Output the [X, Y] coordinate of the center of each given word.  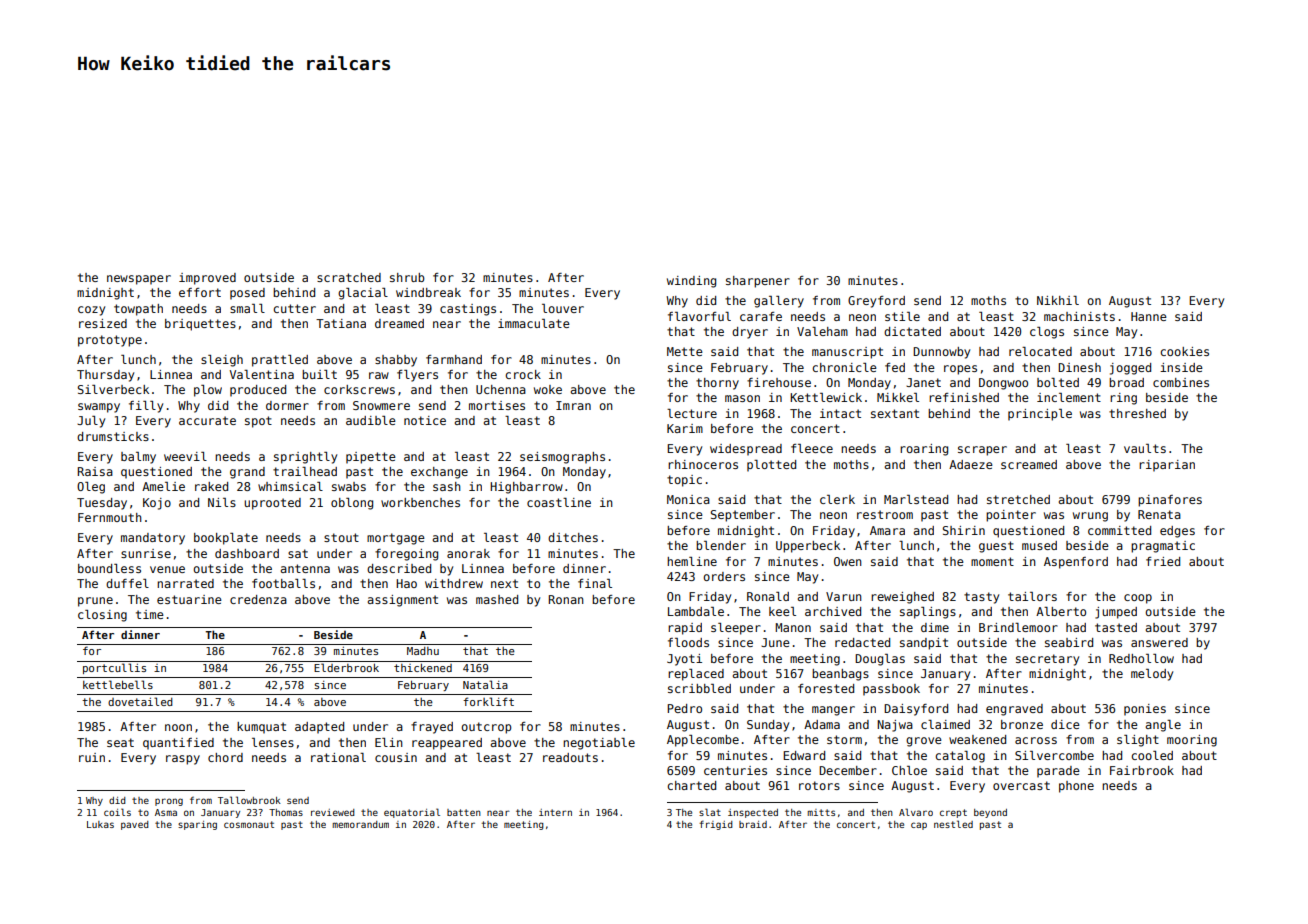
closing [102, 616]
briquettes [200, 325]
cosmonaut [249, 824]
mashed [497, 599]
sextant [895, 413]
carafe [761, 316]
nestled [953, 824]
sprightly [305, 458]
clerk [837, 499]
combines [1181, 382]
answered [1159, 642]
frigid [716, 825]
